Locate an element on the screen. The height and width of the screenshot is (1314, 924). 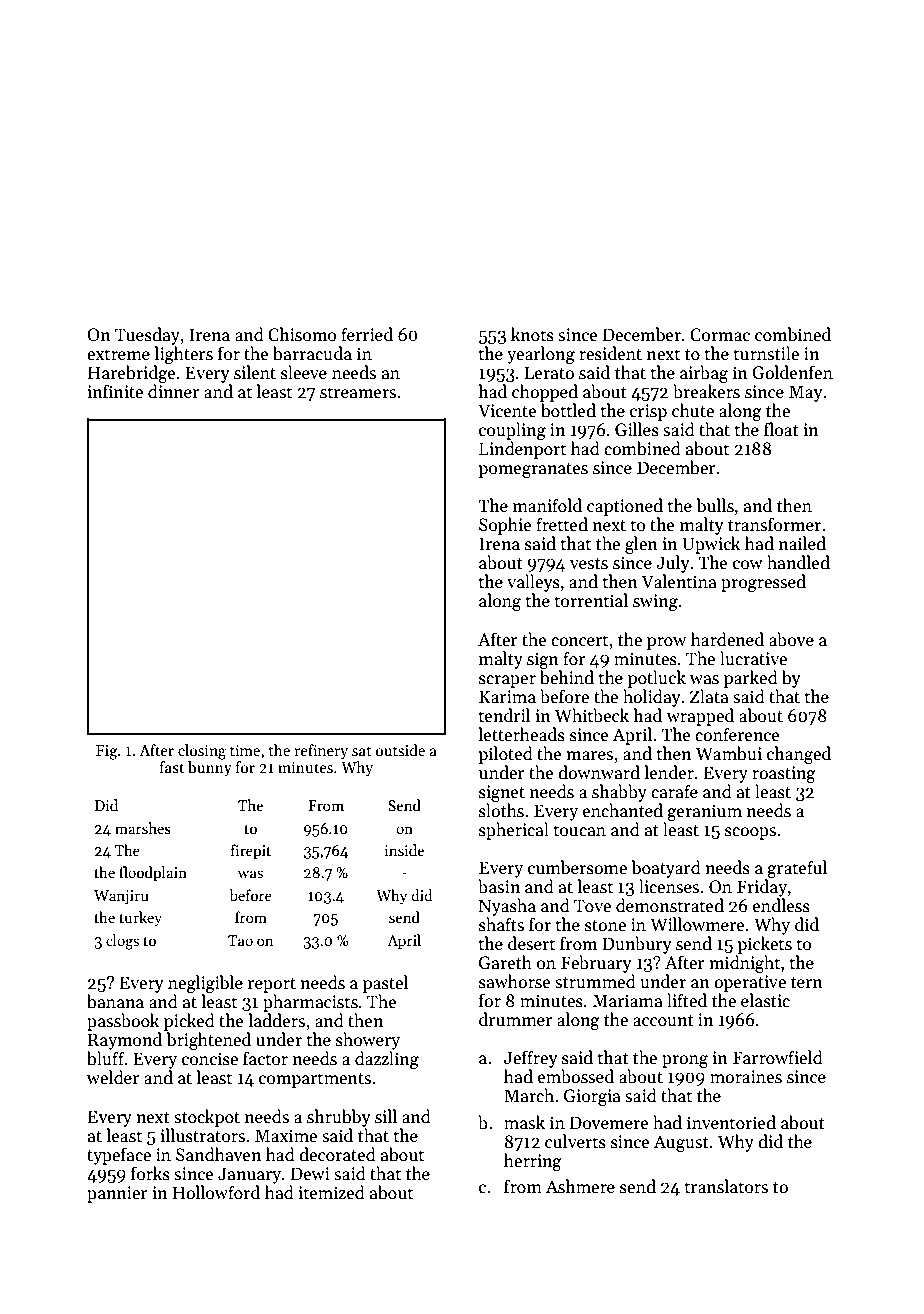
float is located at coordinates (781, 429).
